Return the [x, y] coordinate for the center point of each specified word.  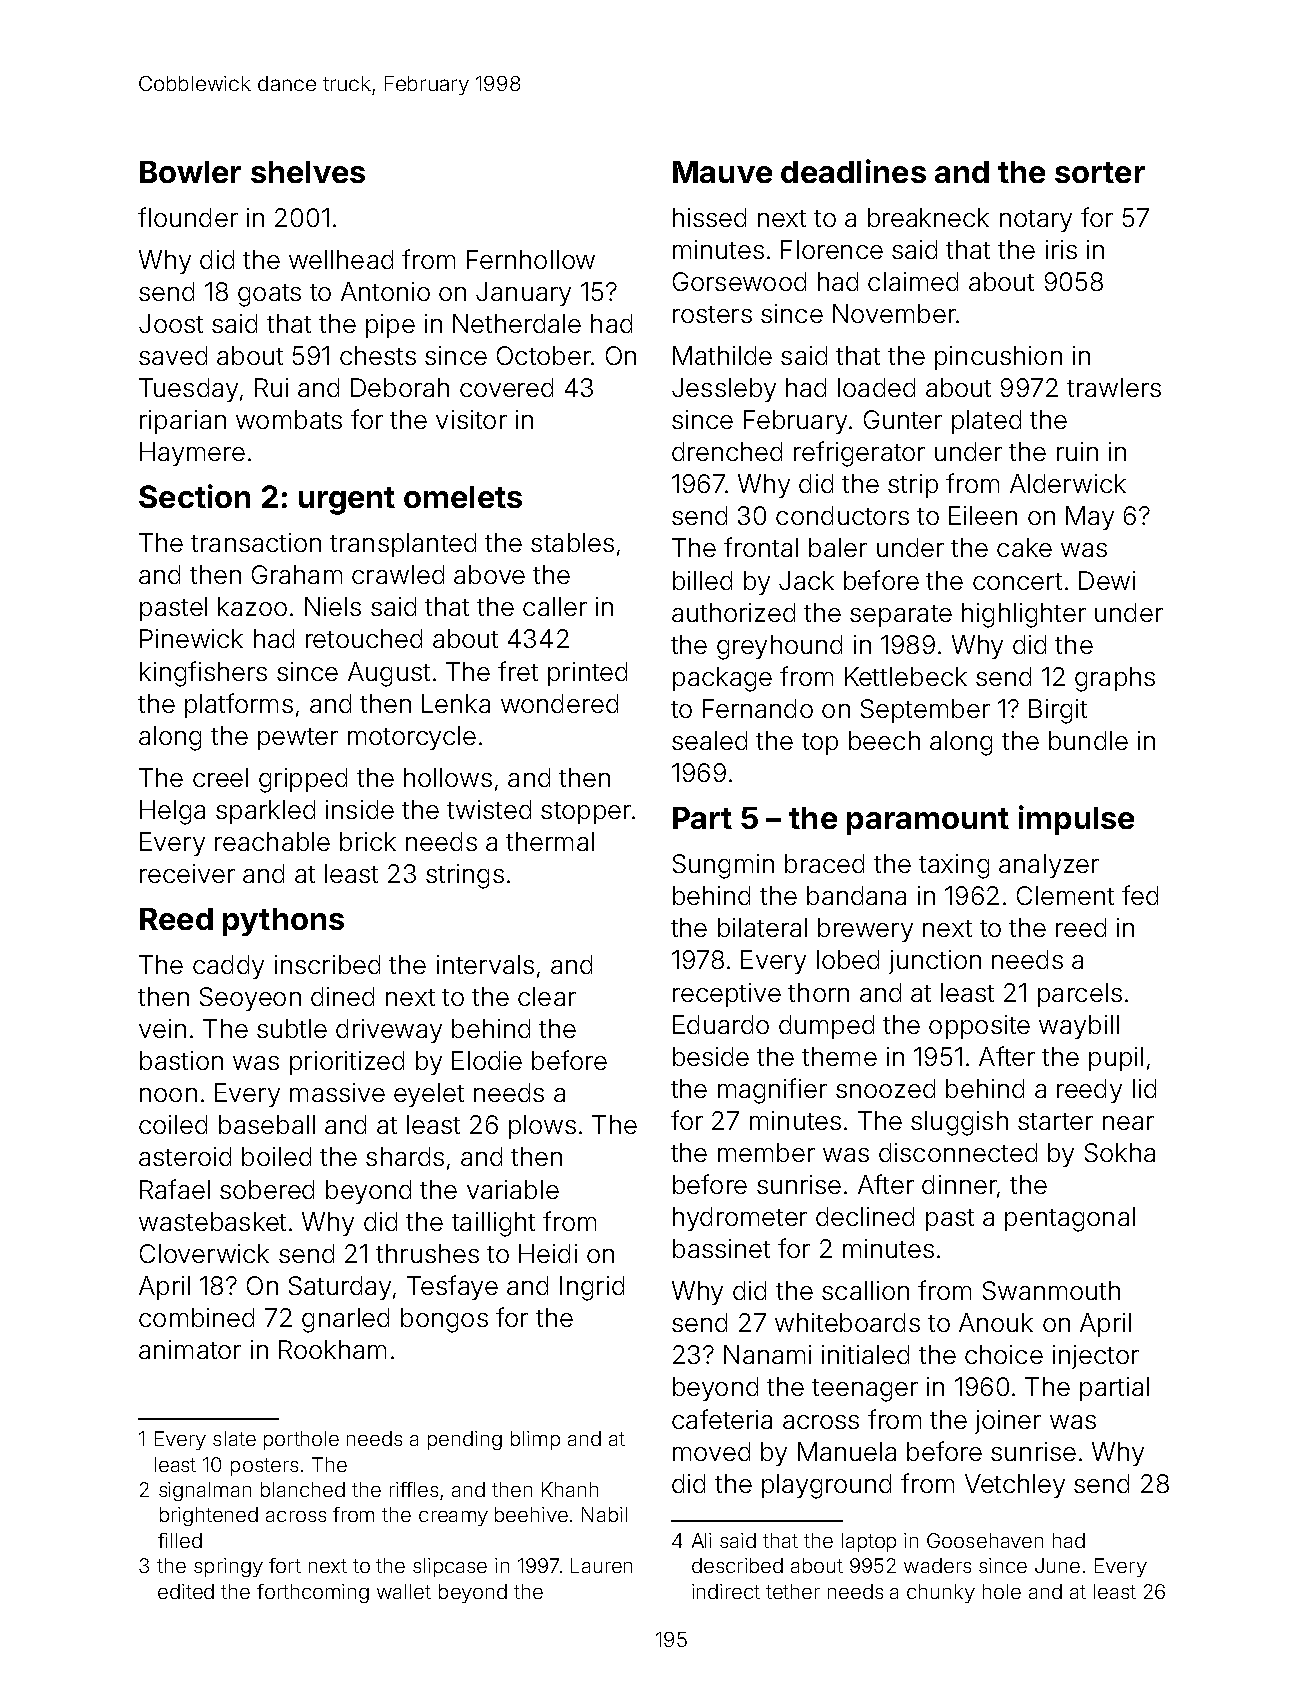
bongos [444, 1320]
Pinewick [191, 638]
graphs [1115, 679]
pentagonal [1070, 1219]
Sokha [1120, 1152]
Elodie [487, 1060]
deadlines [853, 171]
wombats [289, 419]
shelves [308, 172]
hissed [709, 217]
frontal [761, 547]
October [544, 355]
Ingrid [592, 1288]
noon [168, 1095]
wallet [404, 1591]
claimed [913, 281]
